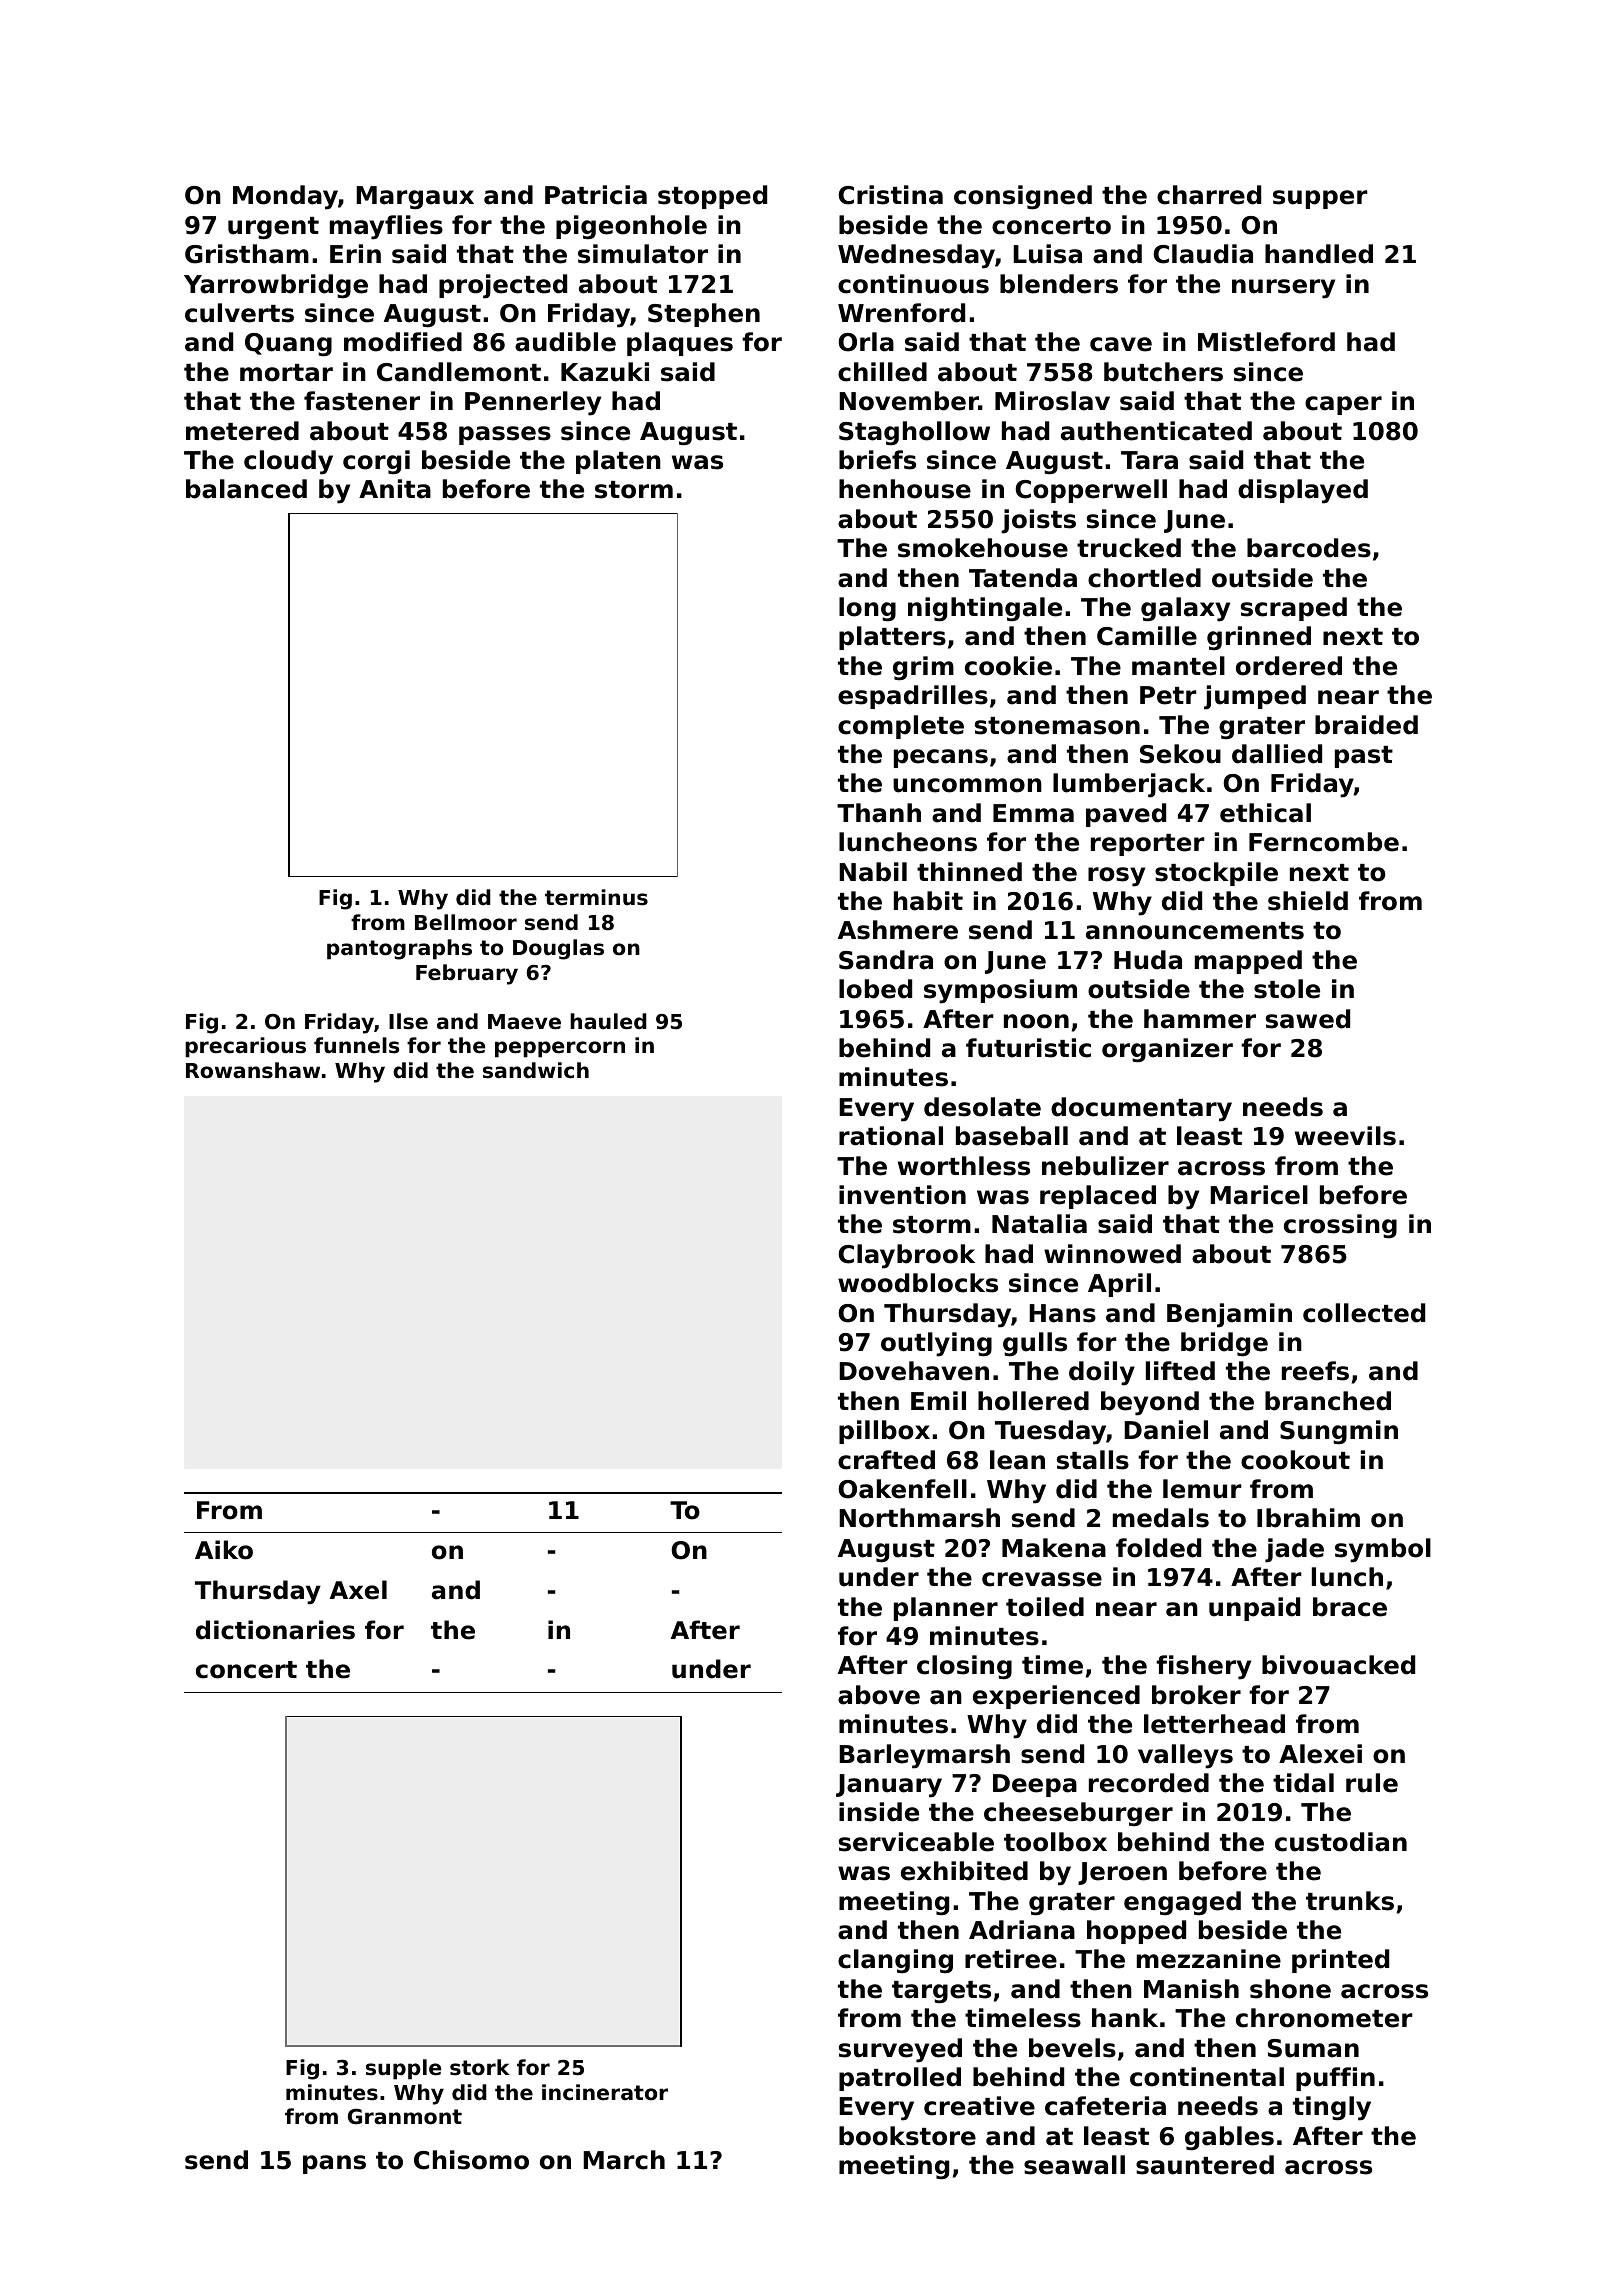 This screenshot has width=1620, height=2292. What do you see at coordinates (1074, 2165) in the screenshot?
I see `seawall` at bounding box center [1074, 2165].
